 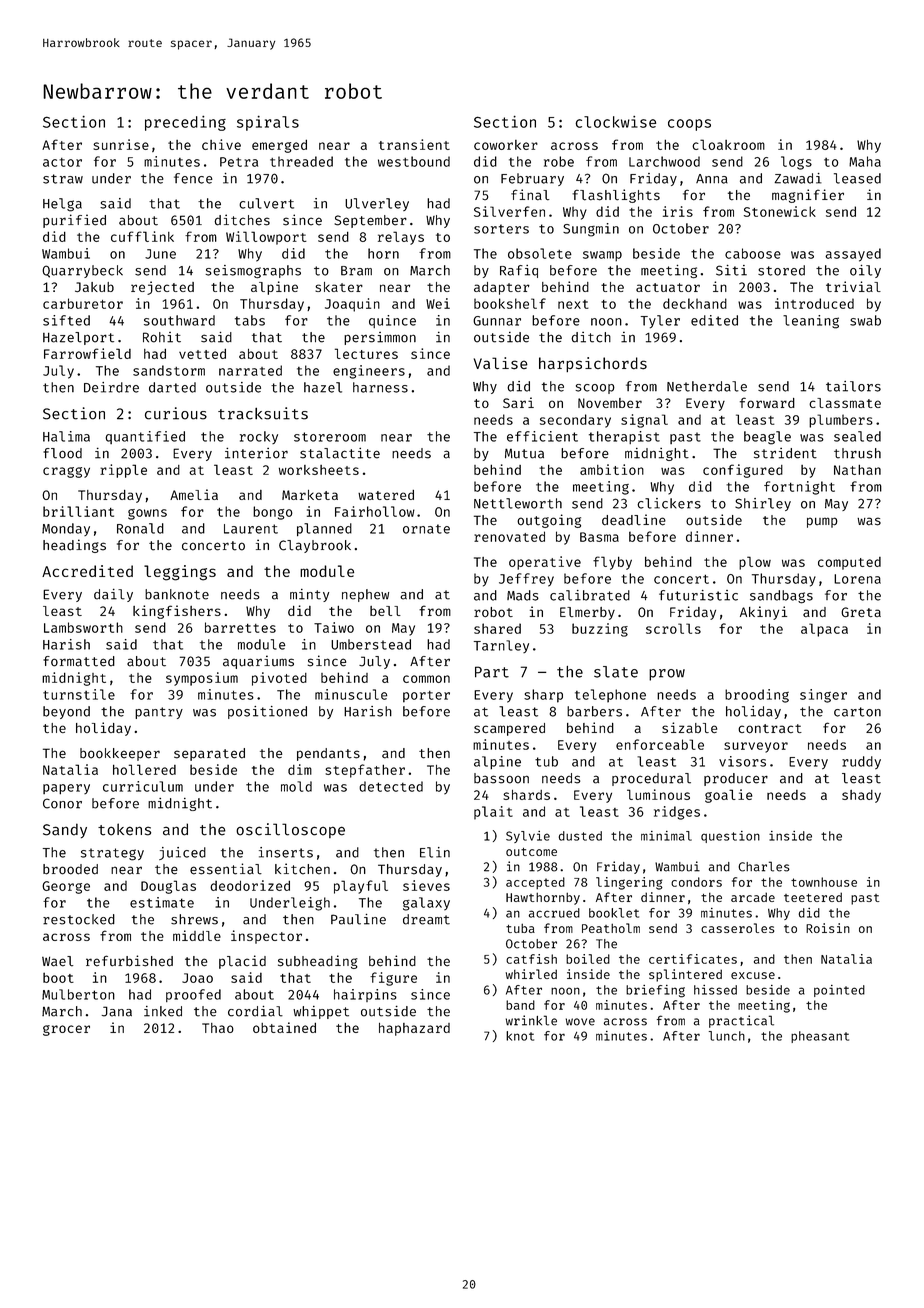 I want to click on tuba, so click(x=520, y=928).
